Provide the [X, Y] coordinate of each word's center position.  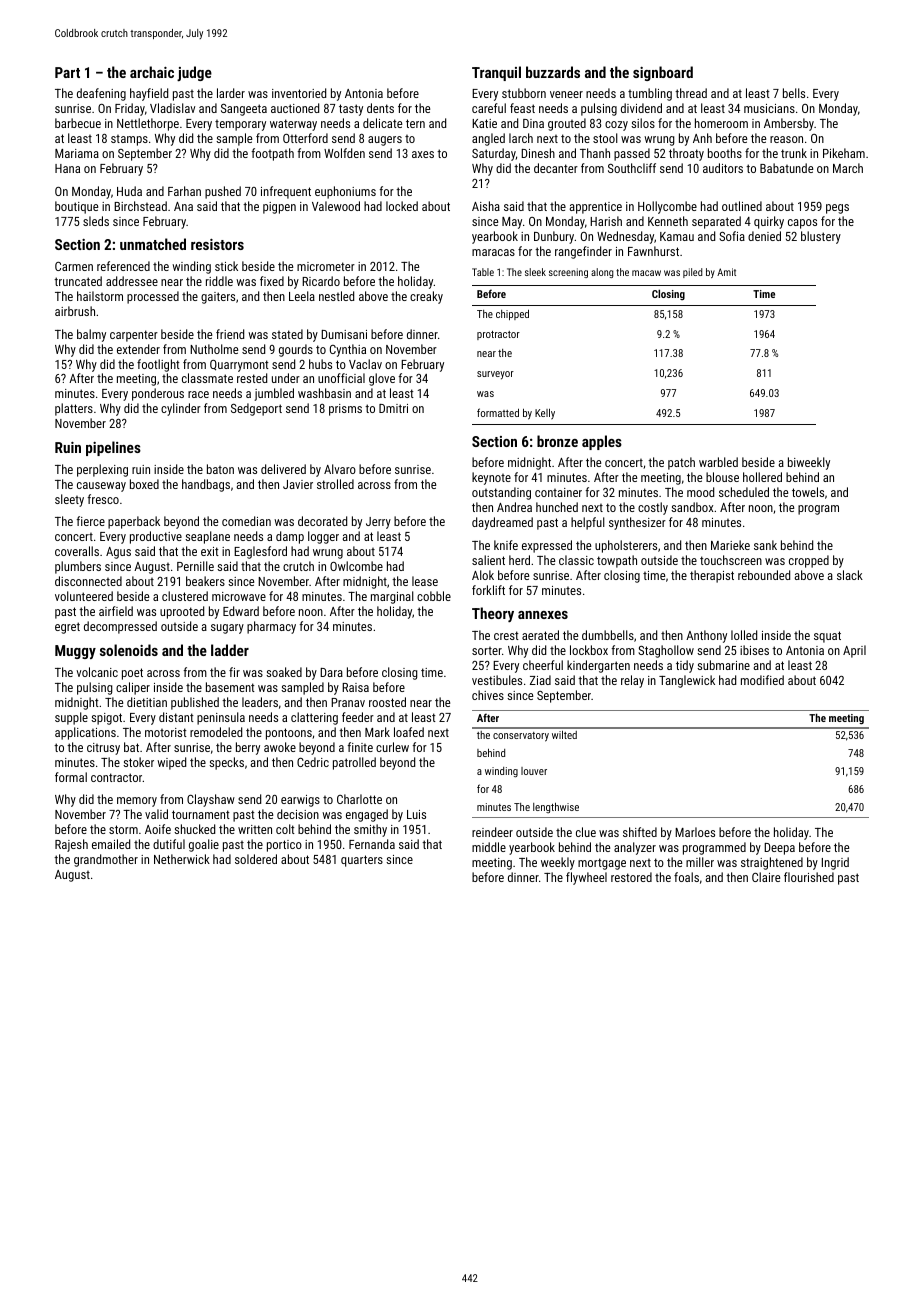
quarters [362, 861]
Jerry [378, 523]
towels [808, 492]
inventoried [299, 93]
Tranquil [496, 73]
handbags [206, 485]
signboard [663, 73]
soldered [256, 859]
